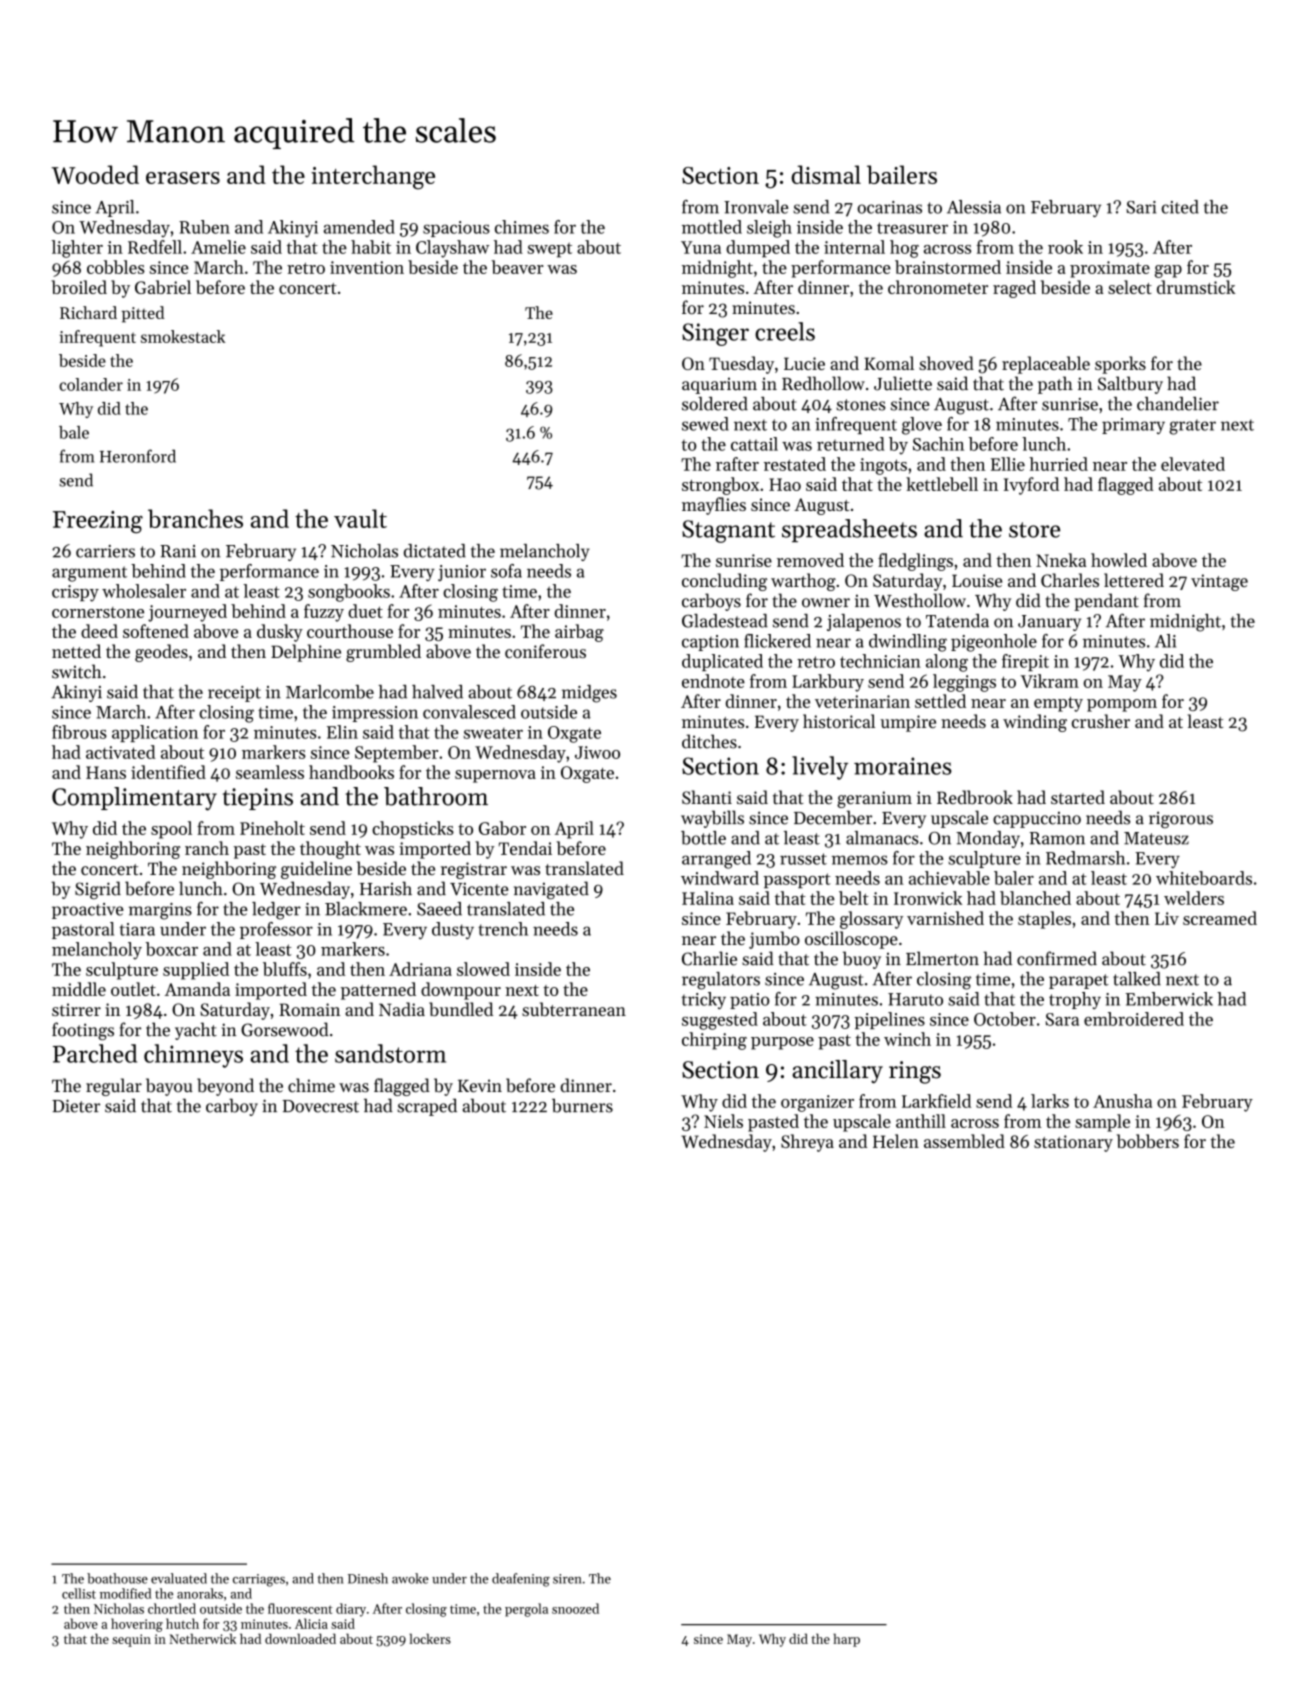 This screenshot has width=1310, height=1696. Describe the element at coordinates (95, 1053) in the screenshot. I see `Parched` at that location.
